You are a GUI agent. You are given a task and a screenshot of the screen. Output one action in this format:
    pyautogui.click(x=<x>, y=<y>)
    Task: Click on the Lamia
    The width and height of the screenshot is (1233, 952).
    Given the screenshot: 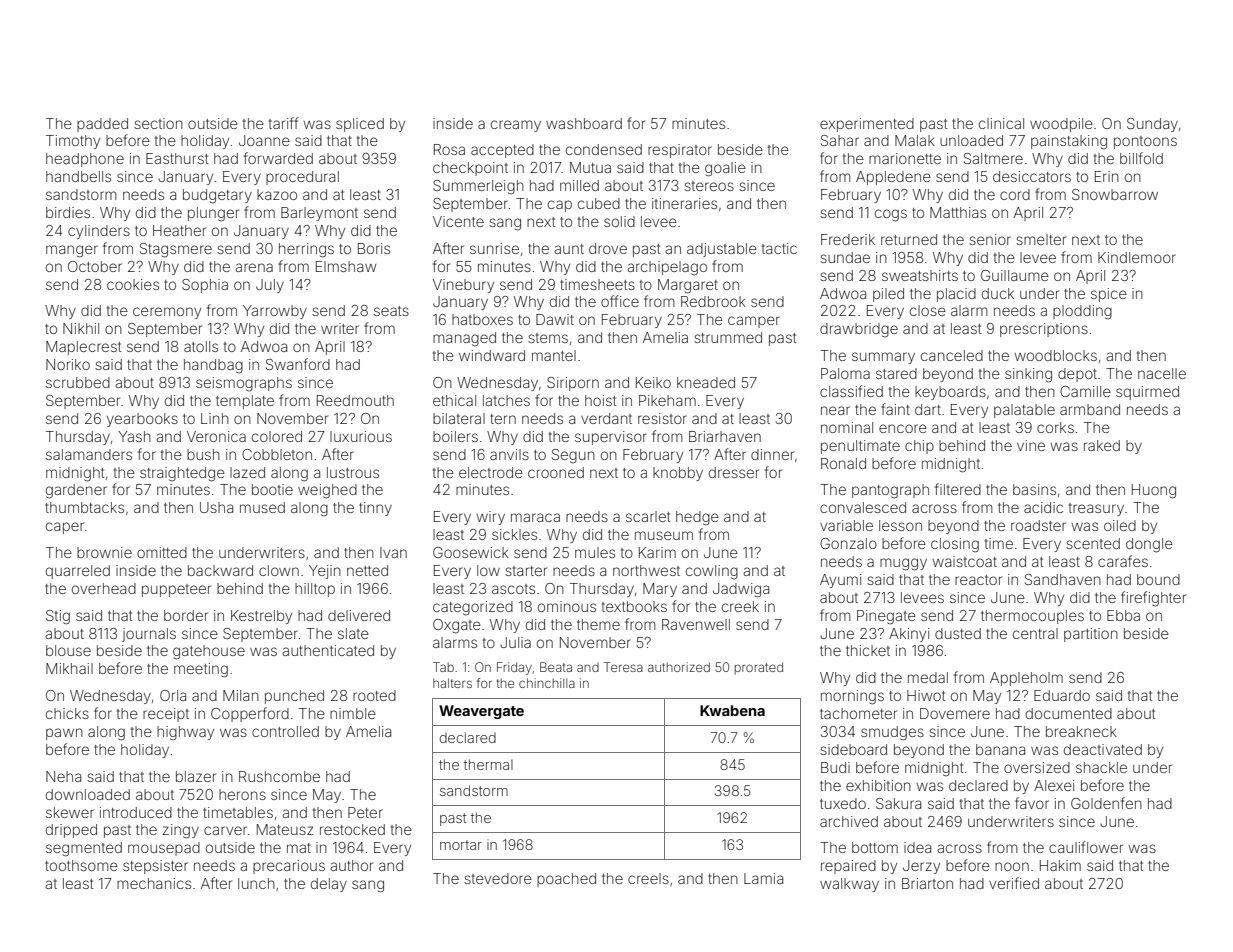 What is the action you would take?
    pyautogui.click(x=763, y=878)
